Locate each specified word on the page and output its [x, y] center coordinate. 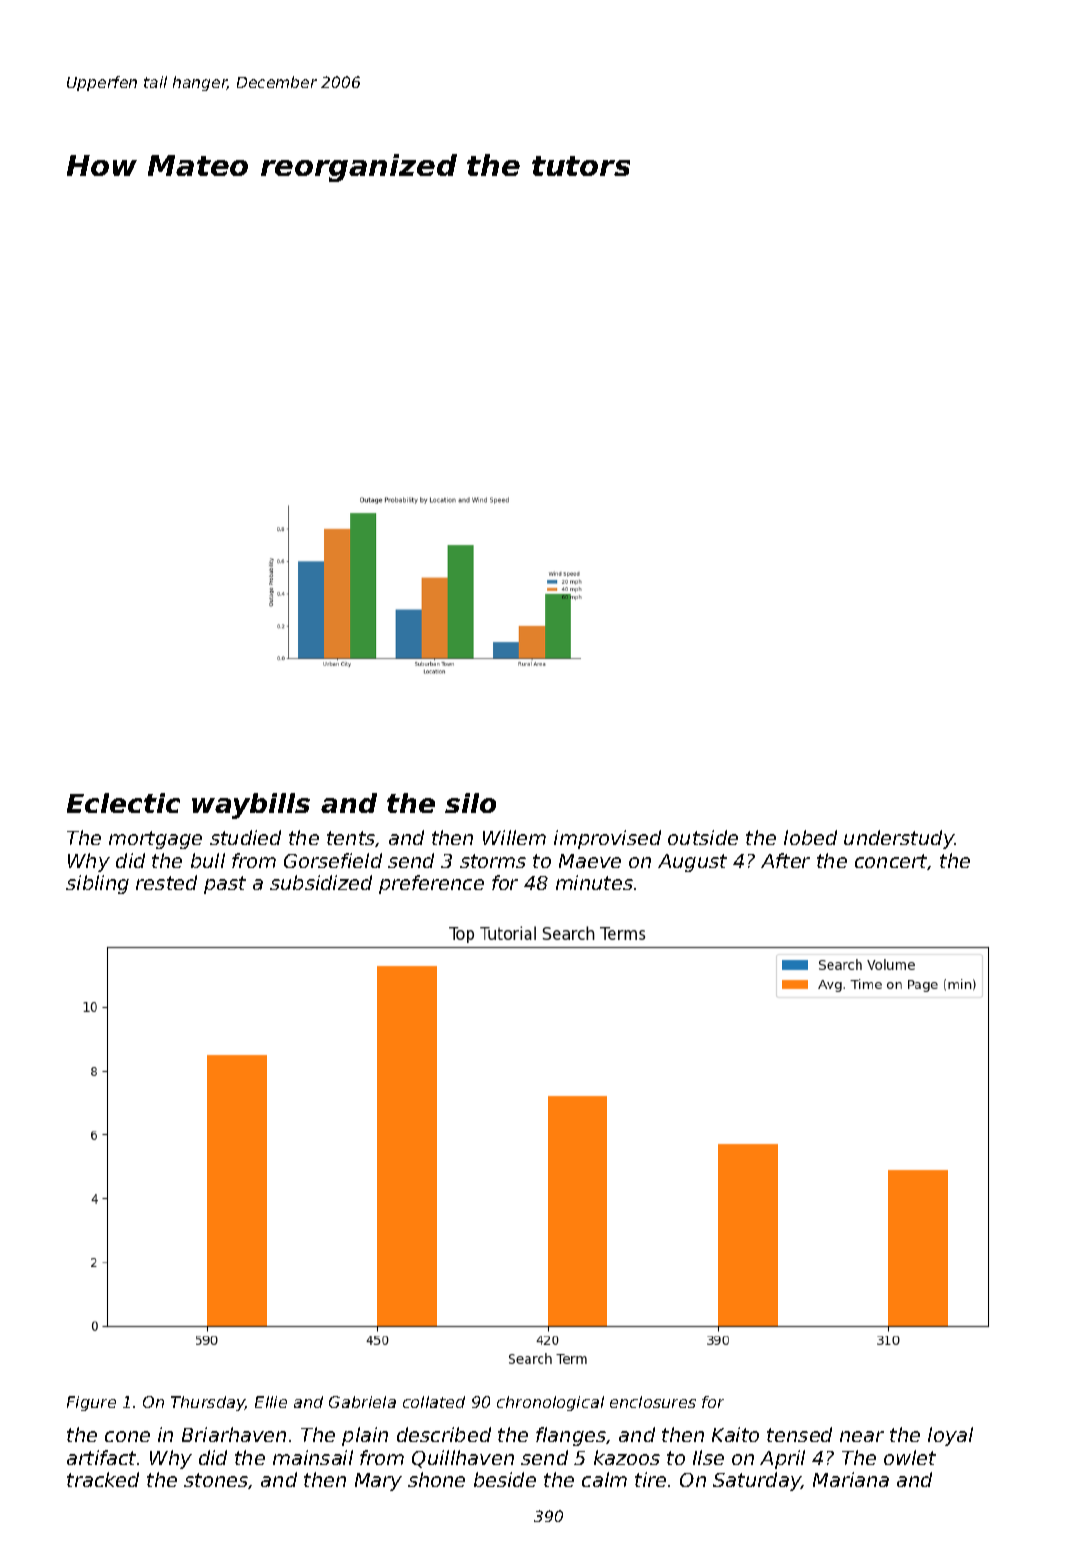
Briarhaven [234, 1434]
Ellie [271, 1402]
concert [891, 862]
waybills [251, 806]
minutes [594, 882]
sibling [97, 884]
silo [470, 803]
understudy [899, 839]
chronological [550, 1403]
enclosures [653, 1402]
